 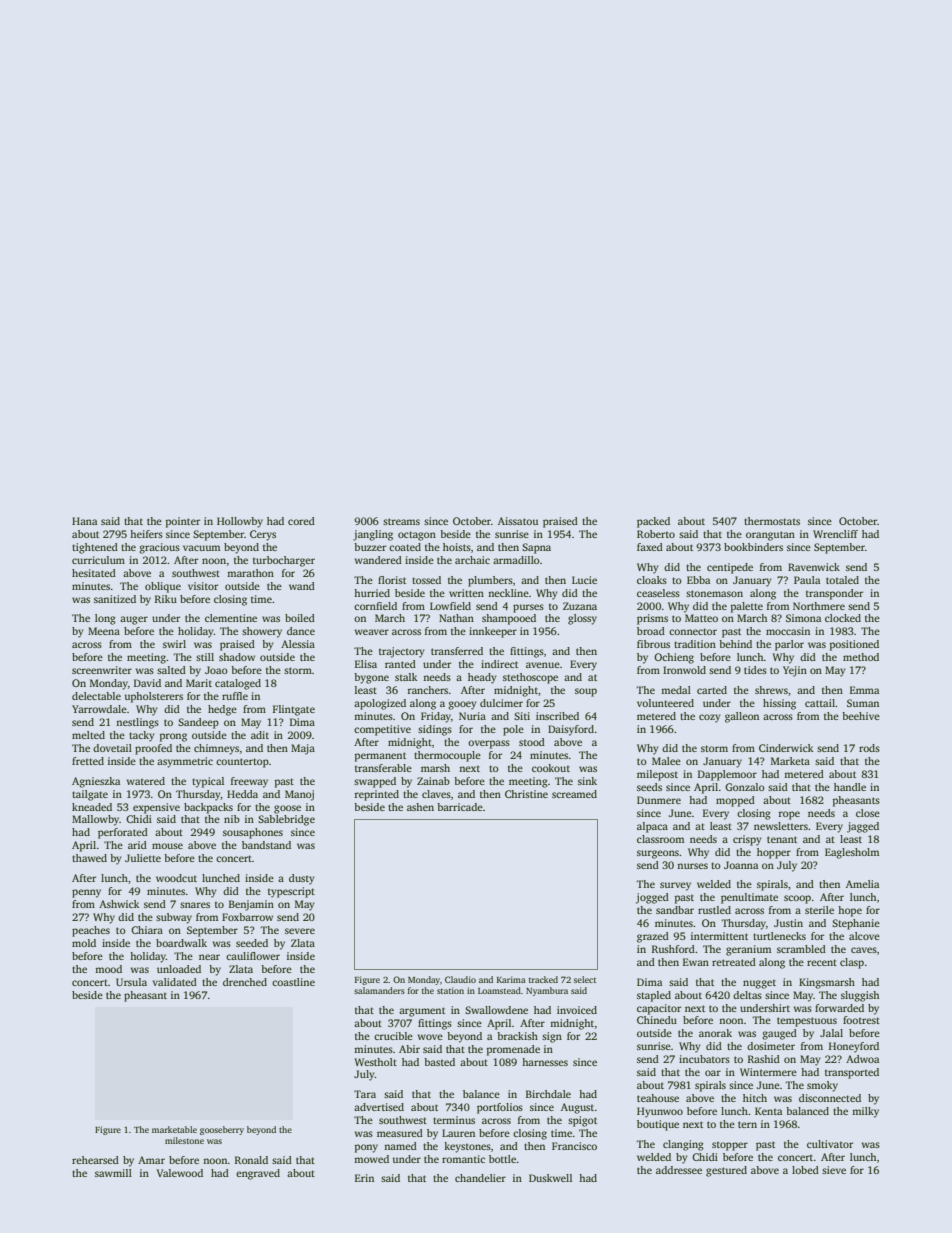 What do you see at coordinates (426, 580) in the page?
I see `tossed` at bounding box center [426, 580].
